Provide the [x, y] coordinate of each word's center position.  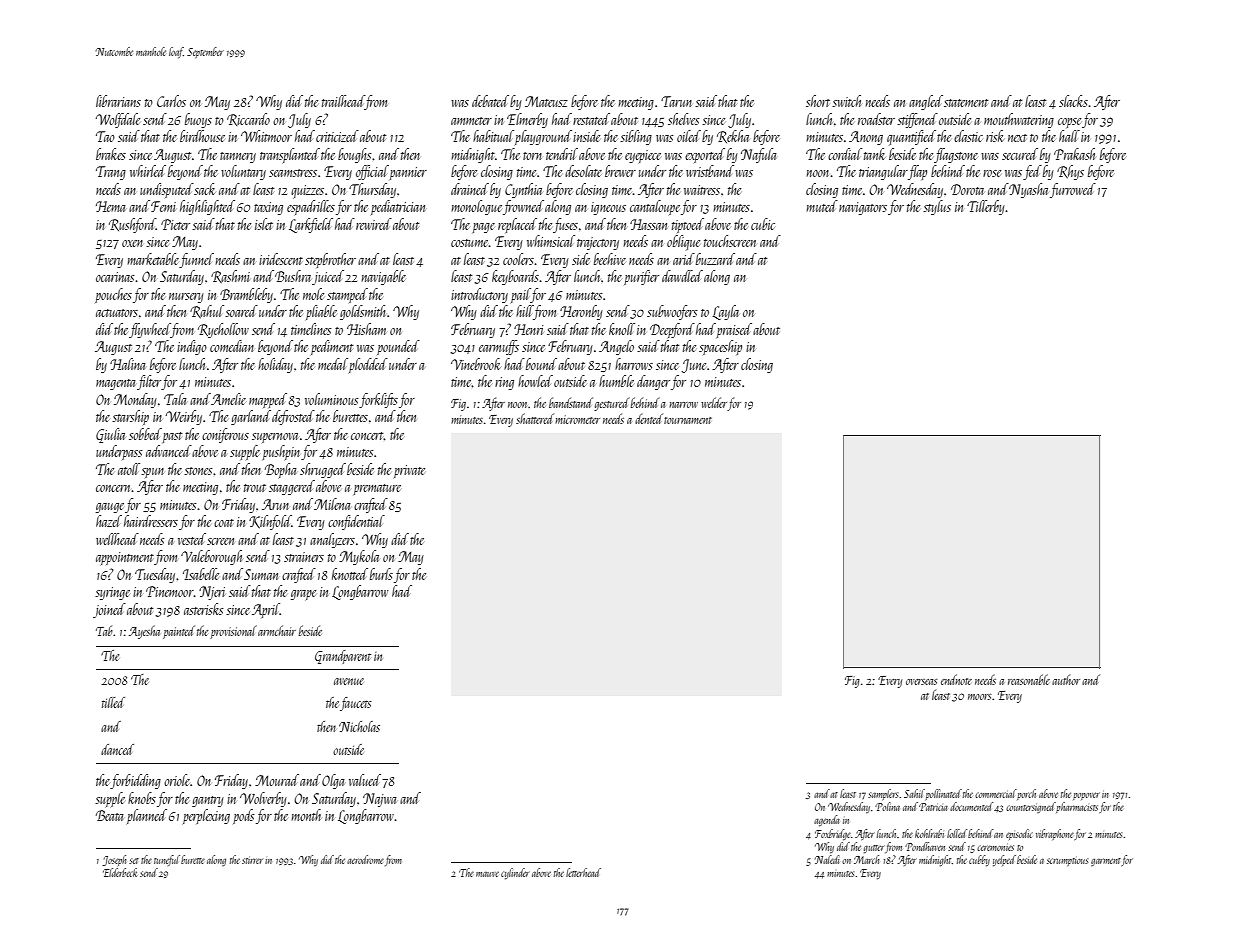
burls [381, 574]
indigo [192, 347]
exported [705, 155]
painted [179, 632]
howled [535, 381]
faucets [356, 704]
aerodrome [365, 859]
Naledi [827, 859]
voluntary [243, 172]
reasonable [1029, 679]
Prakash [1074, 154]
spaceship [720, 347]
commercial [996, 793]
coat [224, 523]
